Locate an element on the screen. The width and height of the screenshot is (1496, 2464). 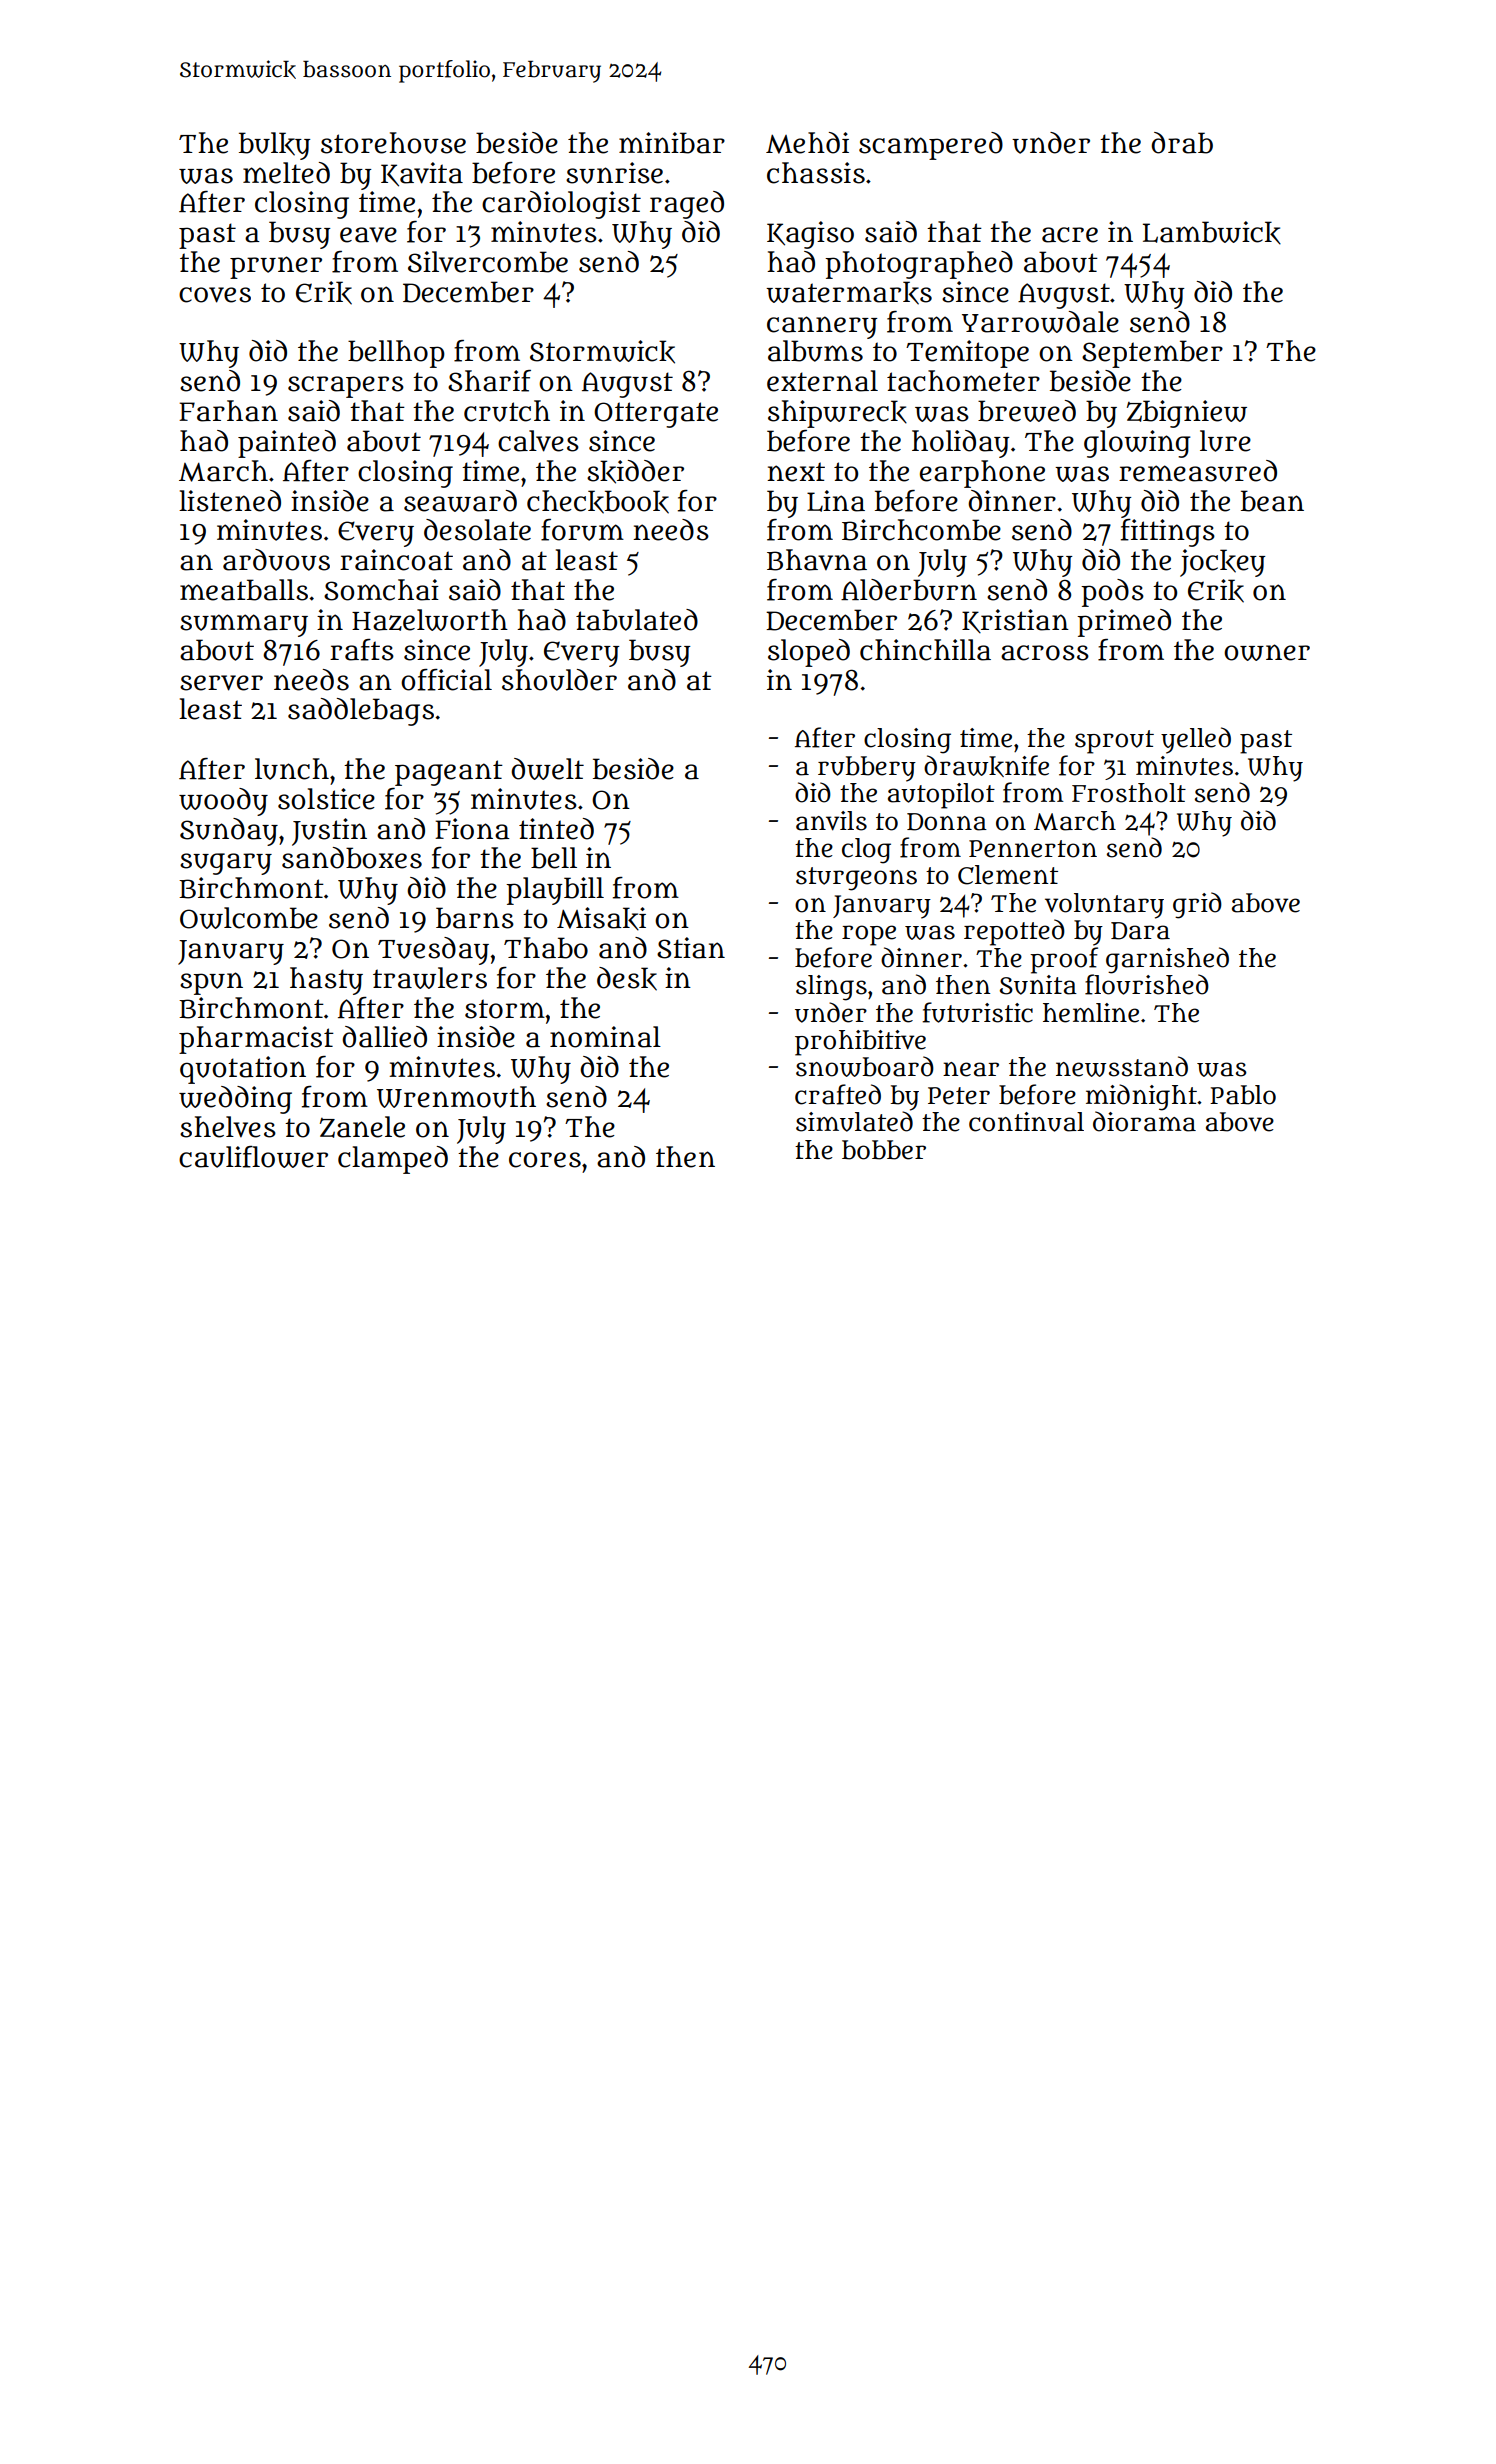
drab is located at coordinates (1182, 143).
